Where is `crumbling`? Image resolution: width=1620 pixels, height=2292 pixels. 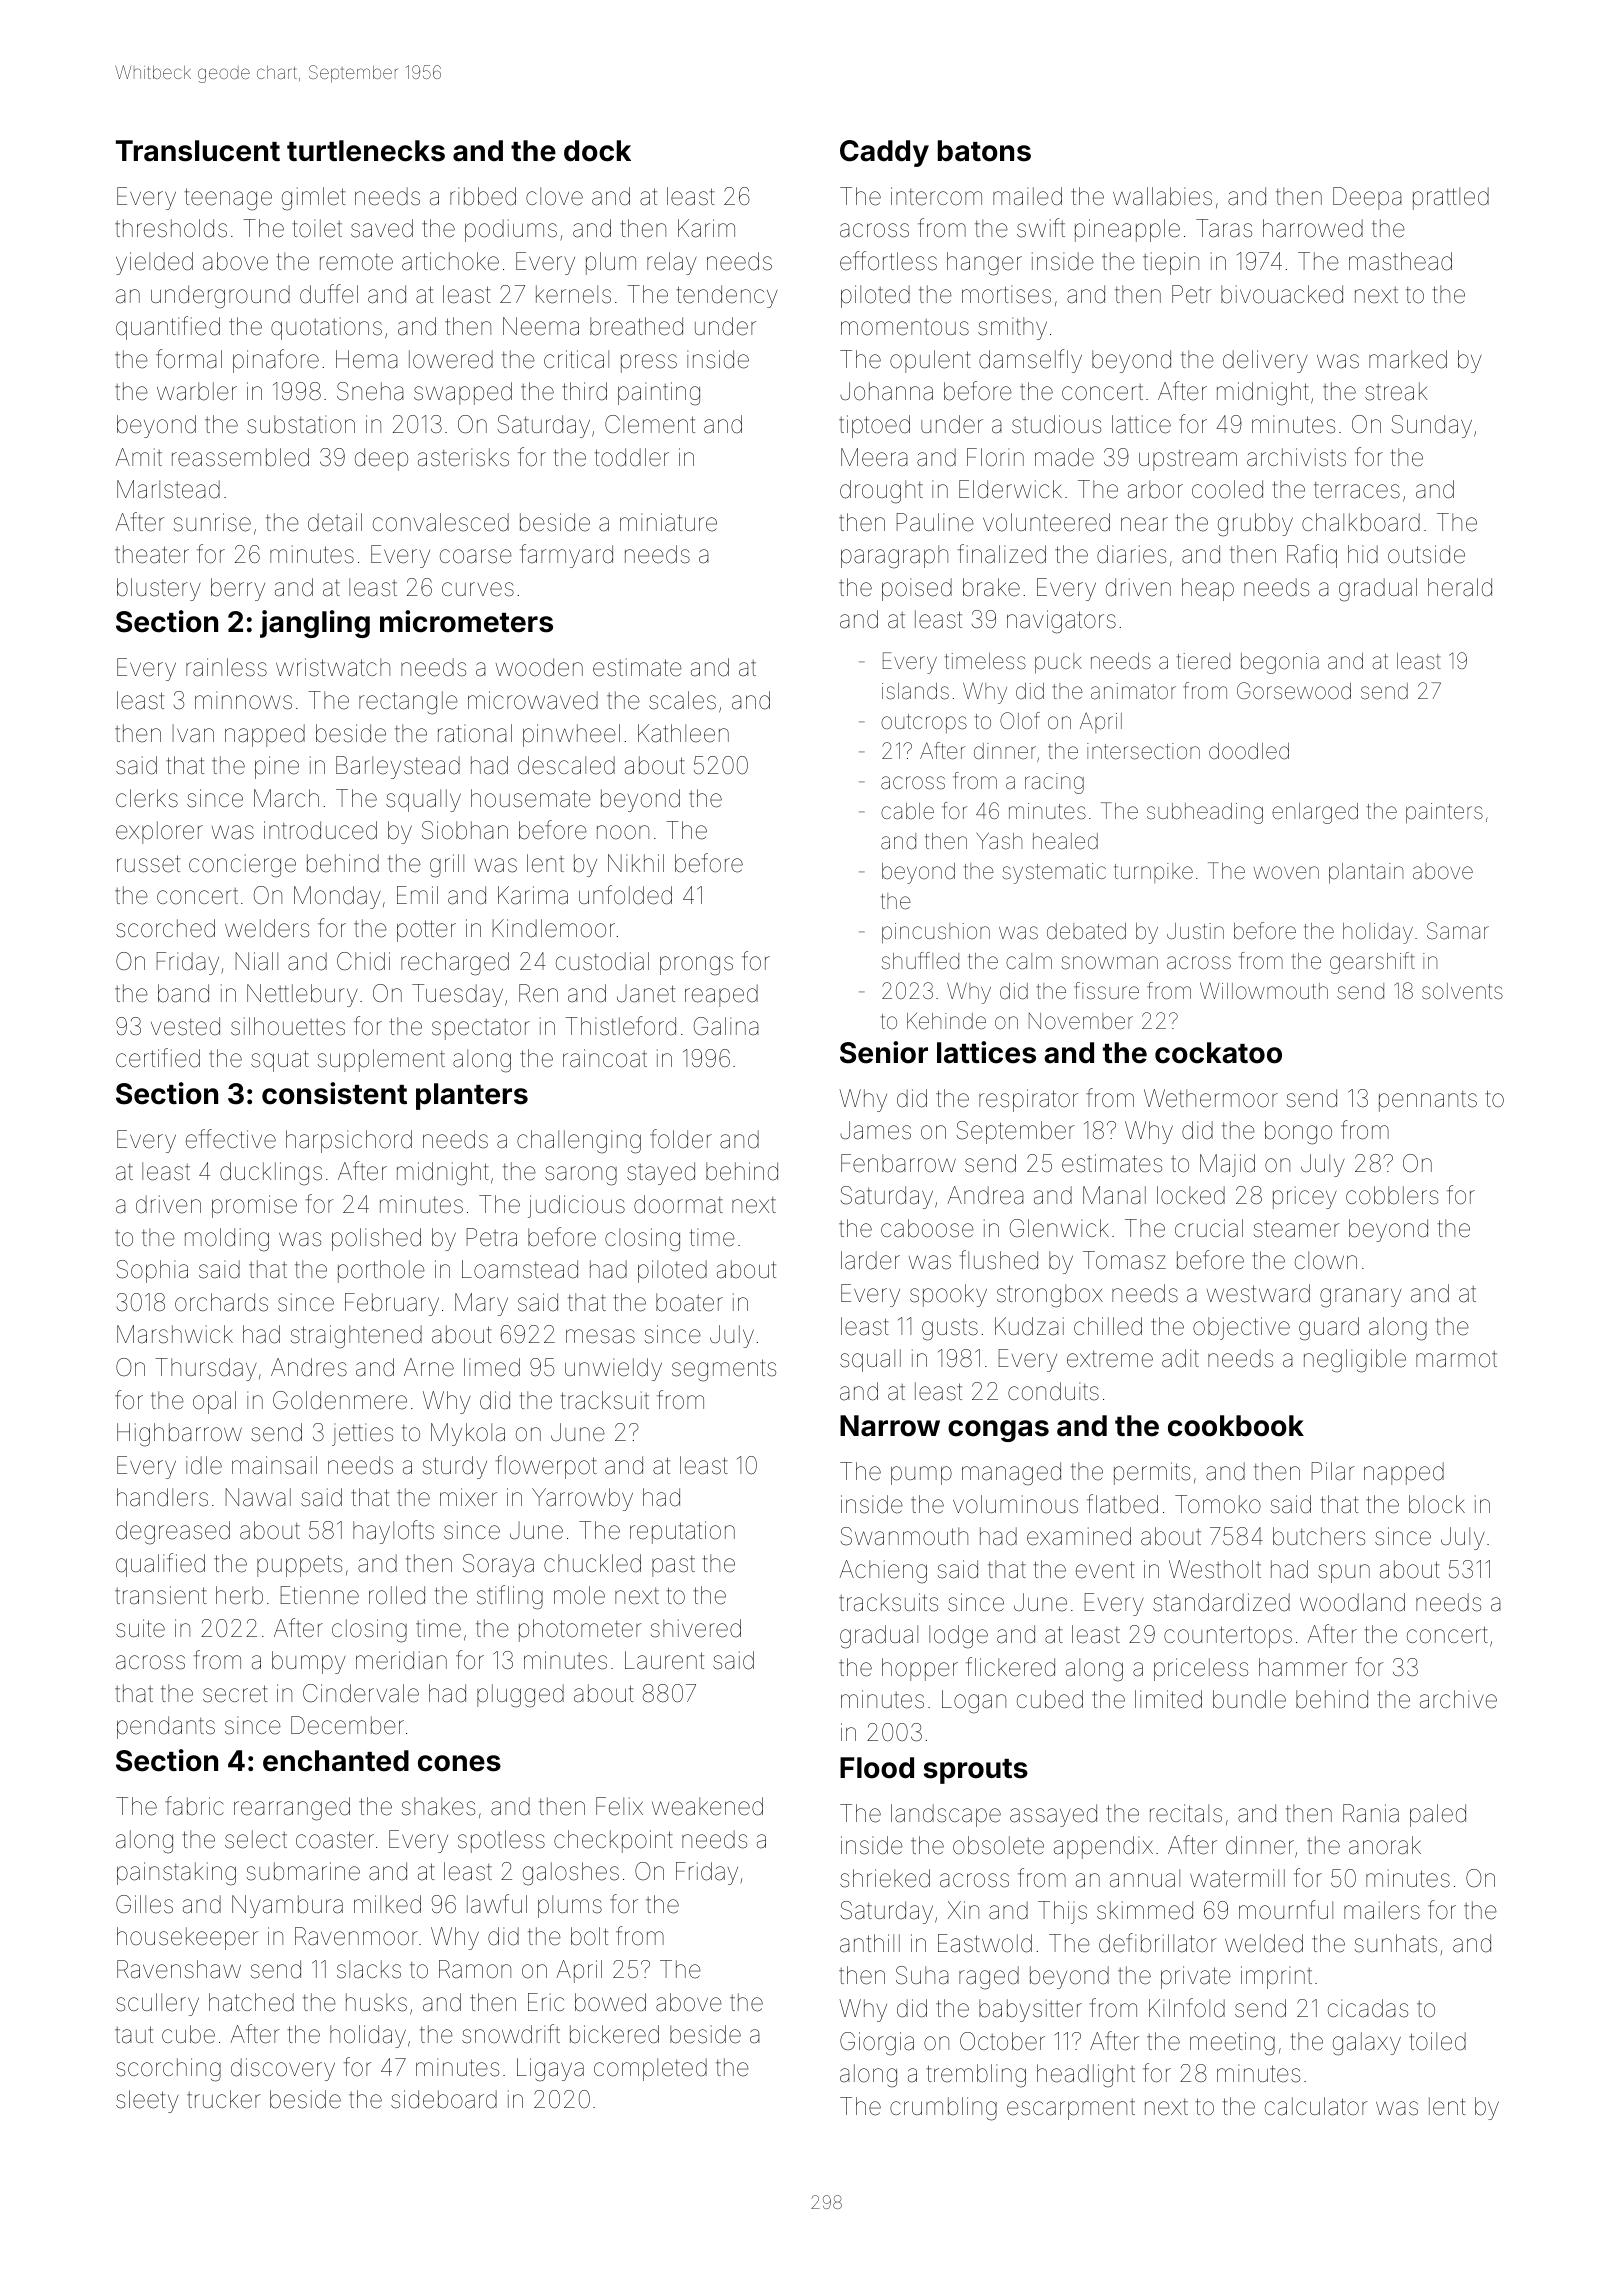
crumbling is located at coordinates (943, 2109).
